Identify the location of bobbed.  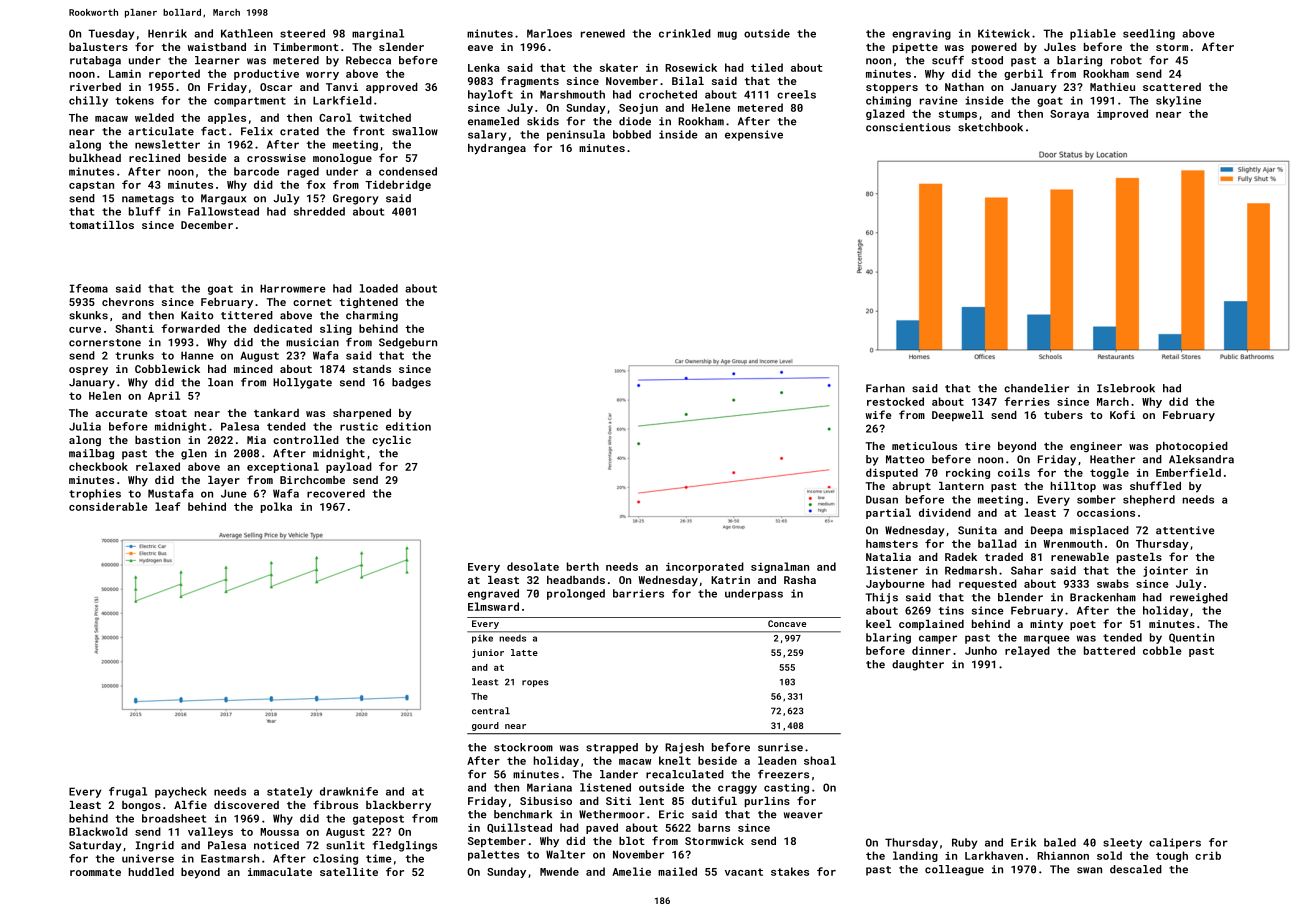
(632, 134).
